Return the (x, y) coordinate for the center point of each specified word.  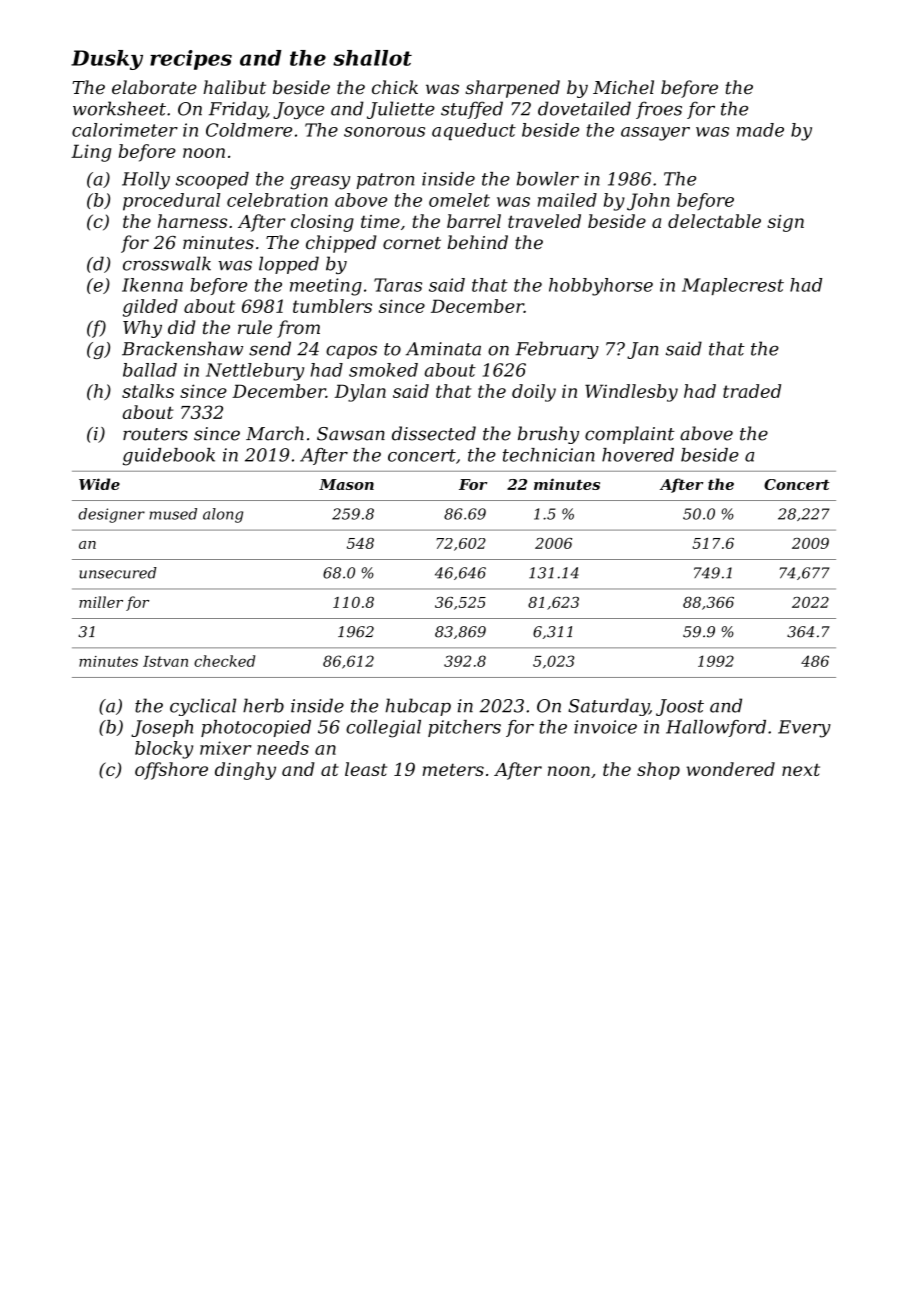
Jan (643, 350)
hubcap (418, 707)
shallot (372, 58)
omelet (459, 200)
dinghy (245, 771)
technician (549, 455)
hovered (638, 455)
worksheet (119, 108)
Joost (680, 707)
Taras (398, 285)
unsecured (118, 573)
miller (101, 602)
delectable (714, 221)
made (760, 130)
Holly (146, 181)
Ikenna (152, 285)
